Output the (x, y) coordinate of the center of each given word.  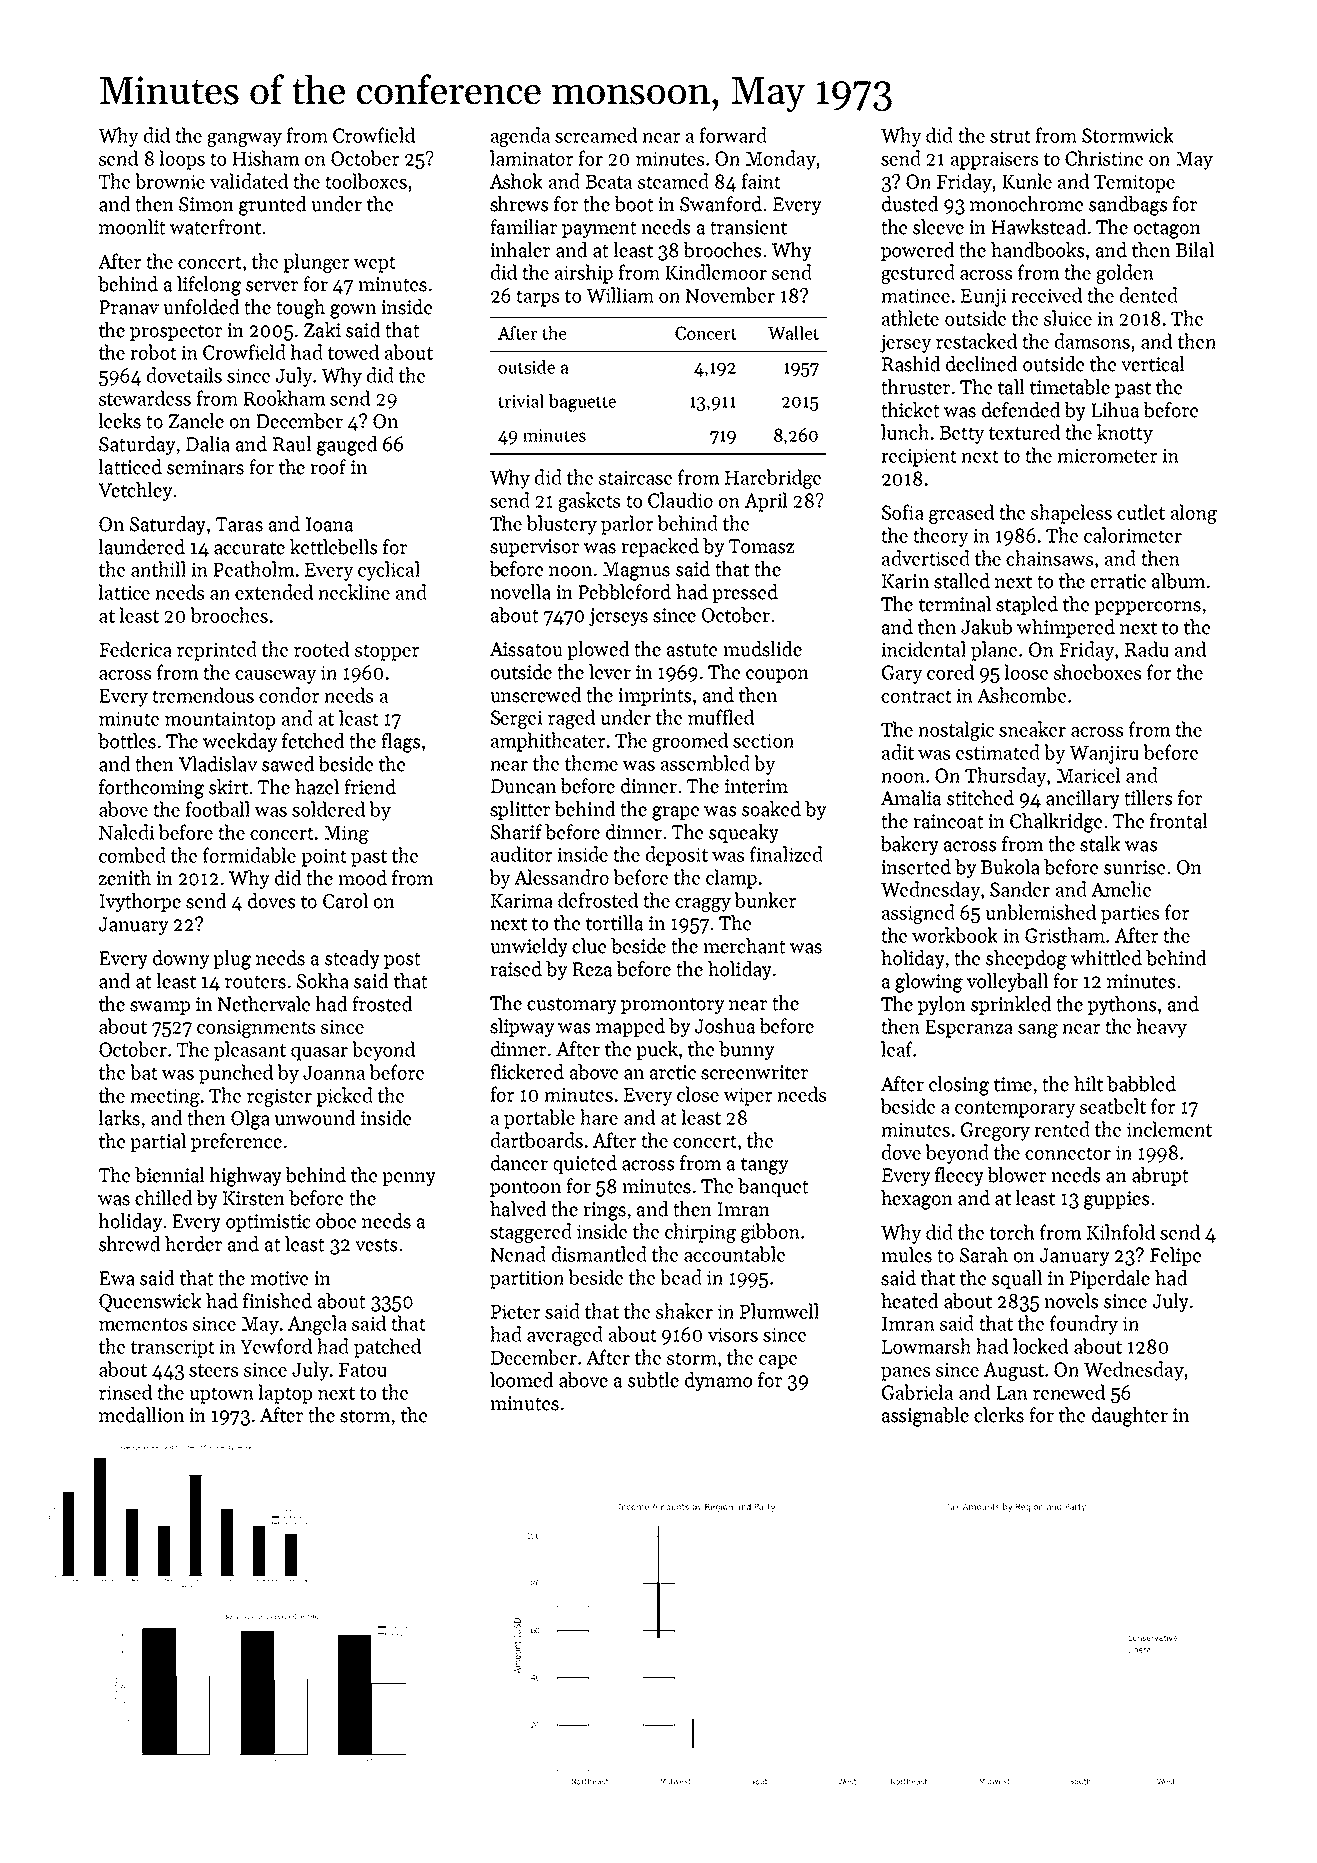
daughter (1130, 1417)
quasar (319, 1054)
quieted (585, 1164)
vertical (1152, 364)
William (620, 295)
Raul (292, 444)
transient (748, 227)
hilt (1088, 1084)
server (272, 286)
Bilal (1195, 250)
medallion (141, 1415)
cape (778, 1362)
